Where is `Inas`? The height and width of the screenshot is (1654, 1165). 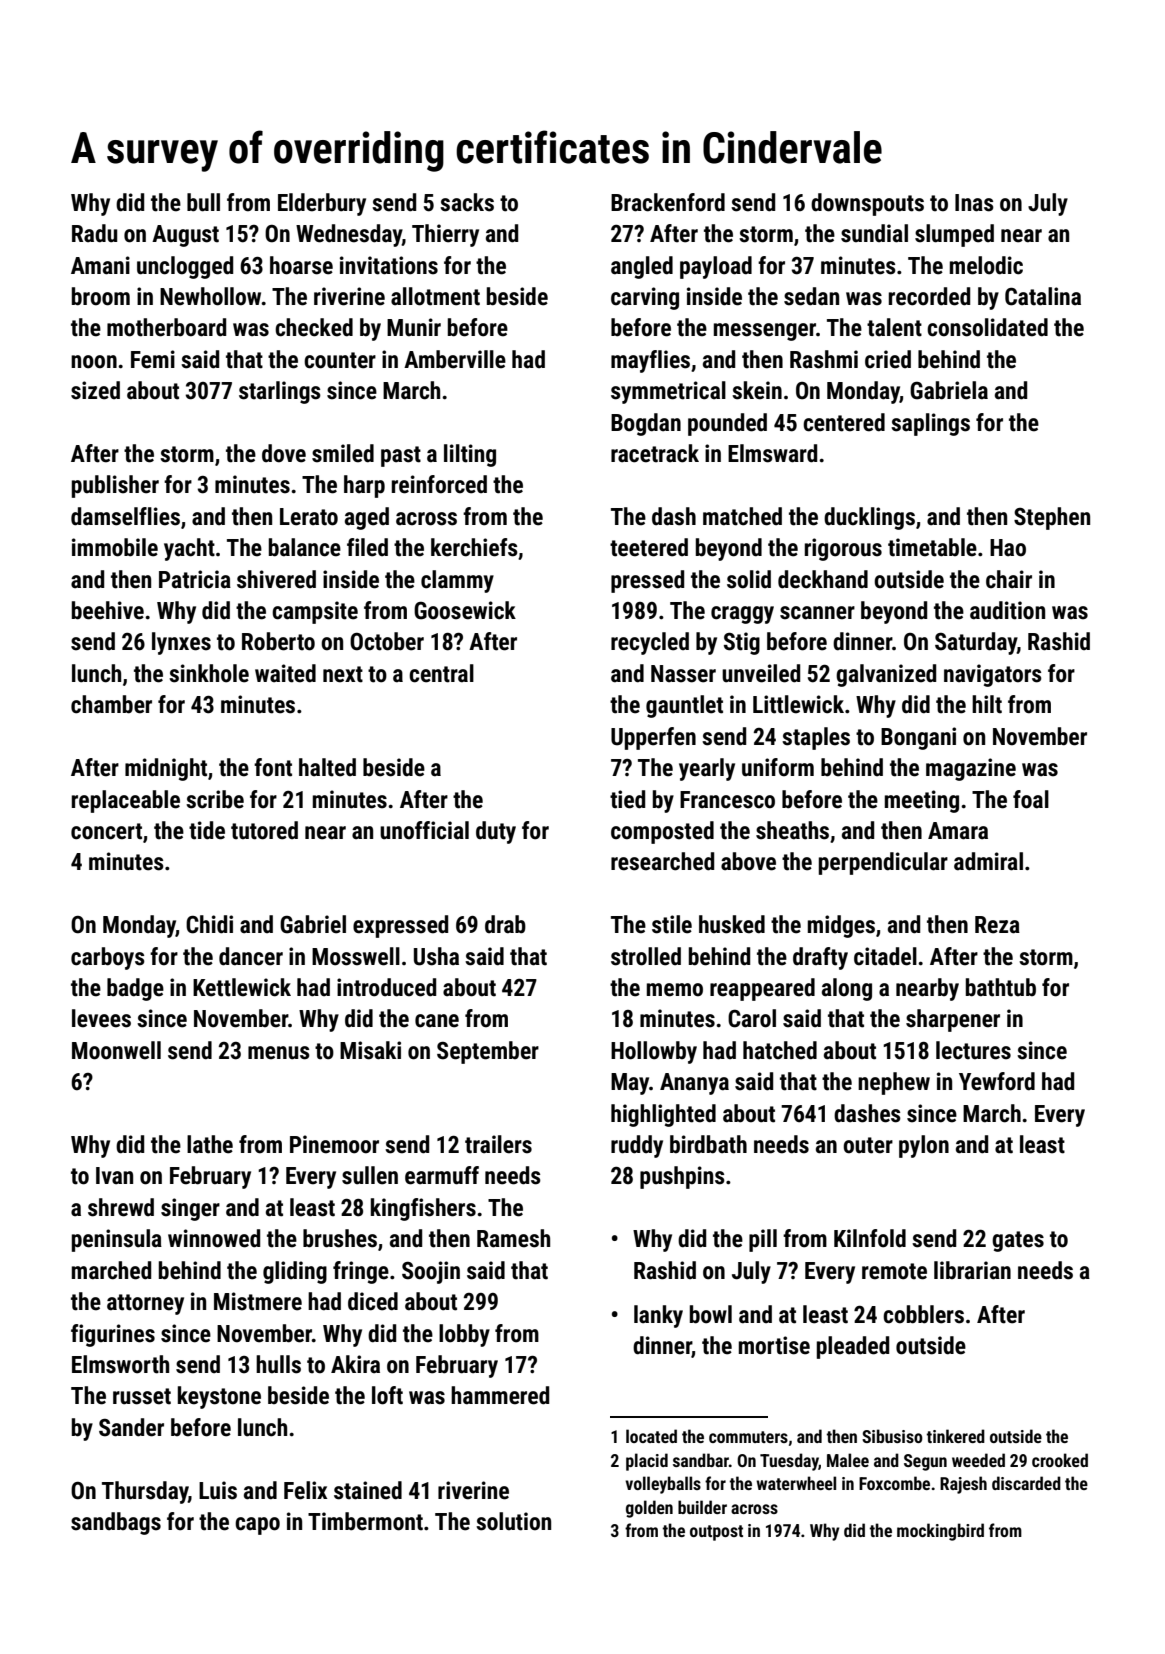 Inas is located at coordinates (974, 203).
